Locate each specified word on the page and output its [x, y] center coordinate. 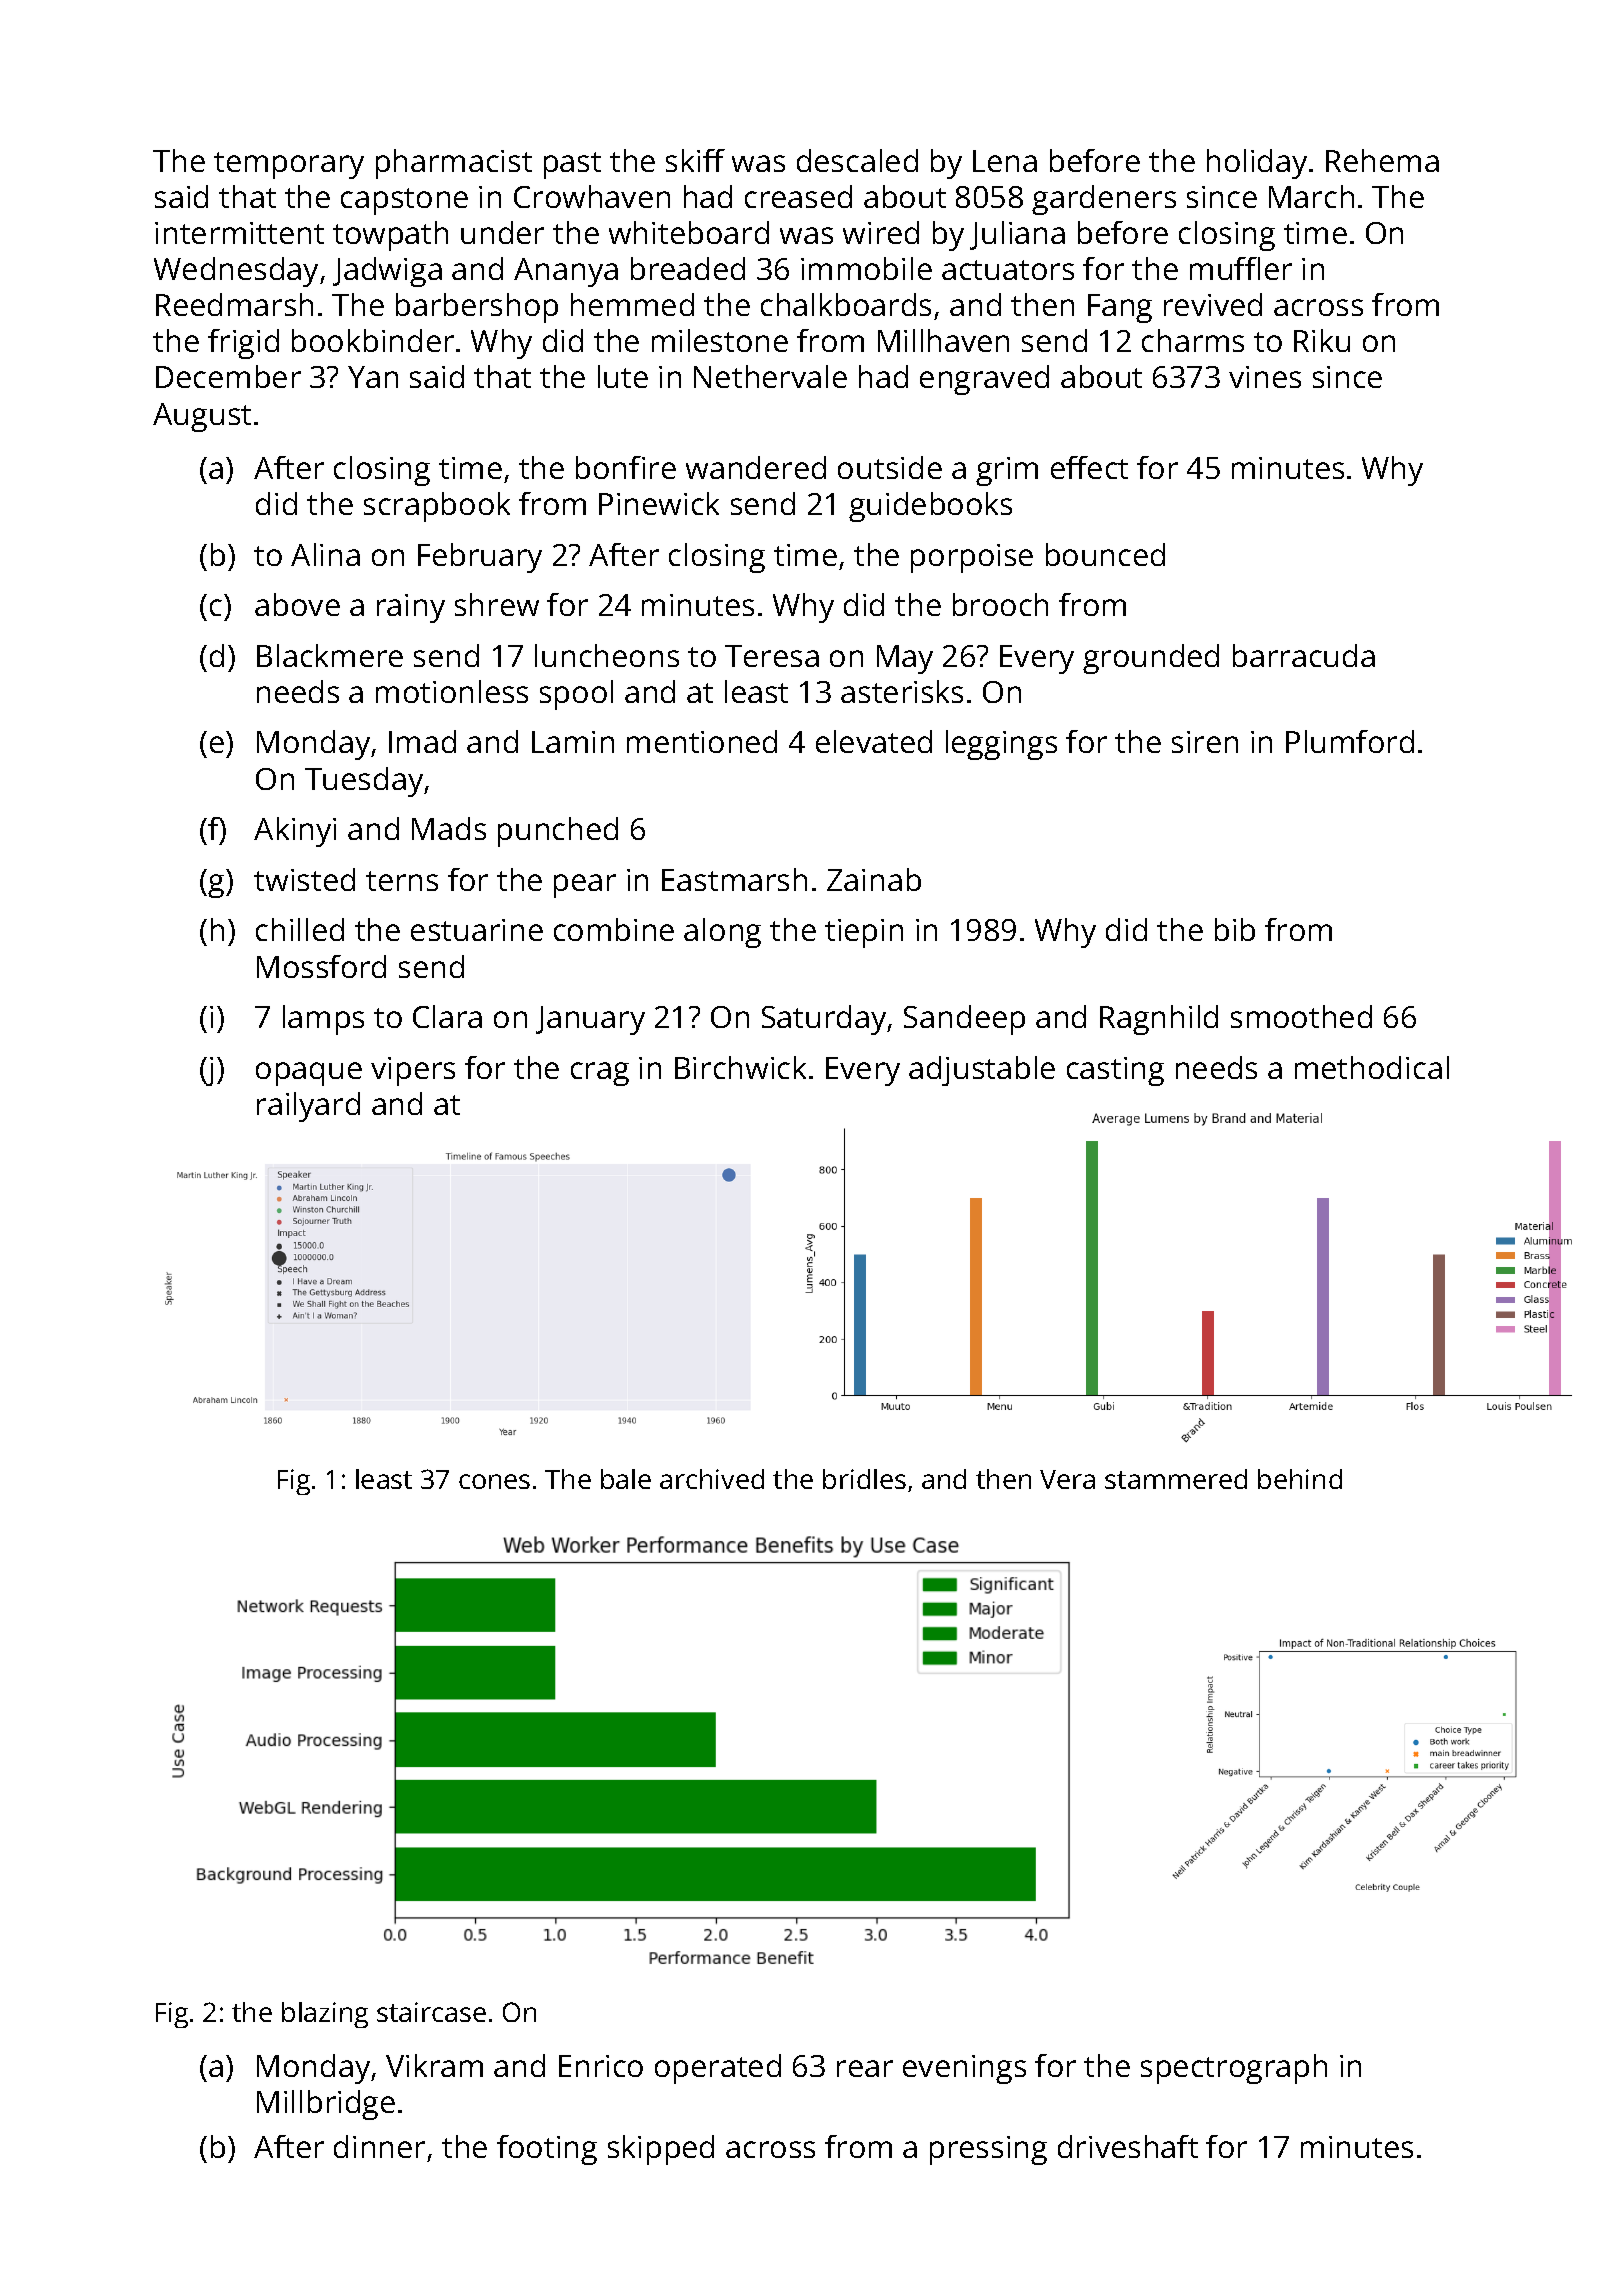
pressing [988, 2150]
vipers [413, 1071]
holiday [1257, 164]
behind [1300, 1479]
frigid [243, 344]
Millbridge [326, 2105]
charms [1193, 340]
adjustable [982, 1071]
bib [1235, 929]
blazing [325, 2015]
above [297, 604]
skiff [695, 160]
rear [865, 2068]
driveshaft [1128, 2146]
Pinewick [659, 503]
